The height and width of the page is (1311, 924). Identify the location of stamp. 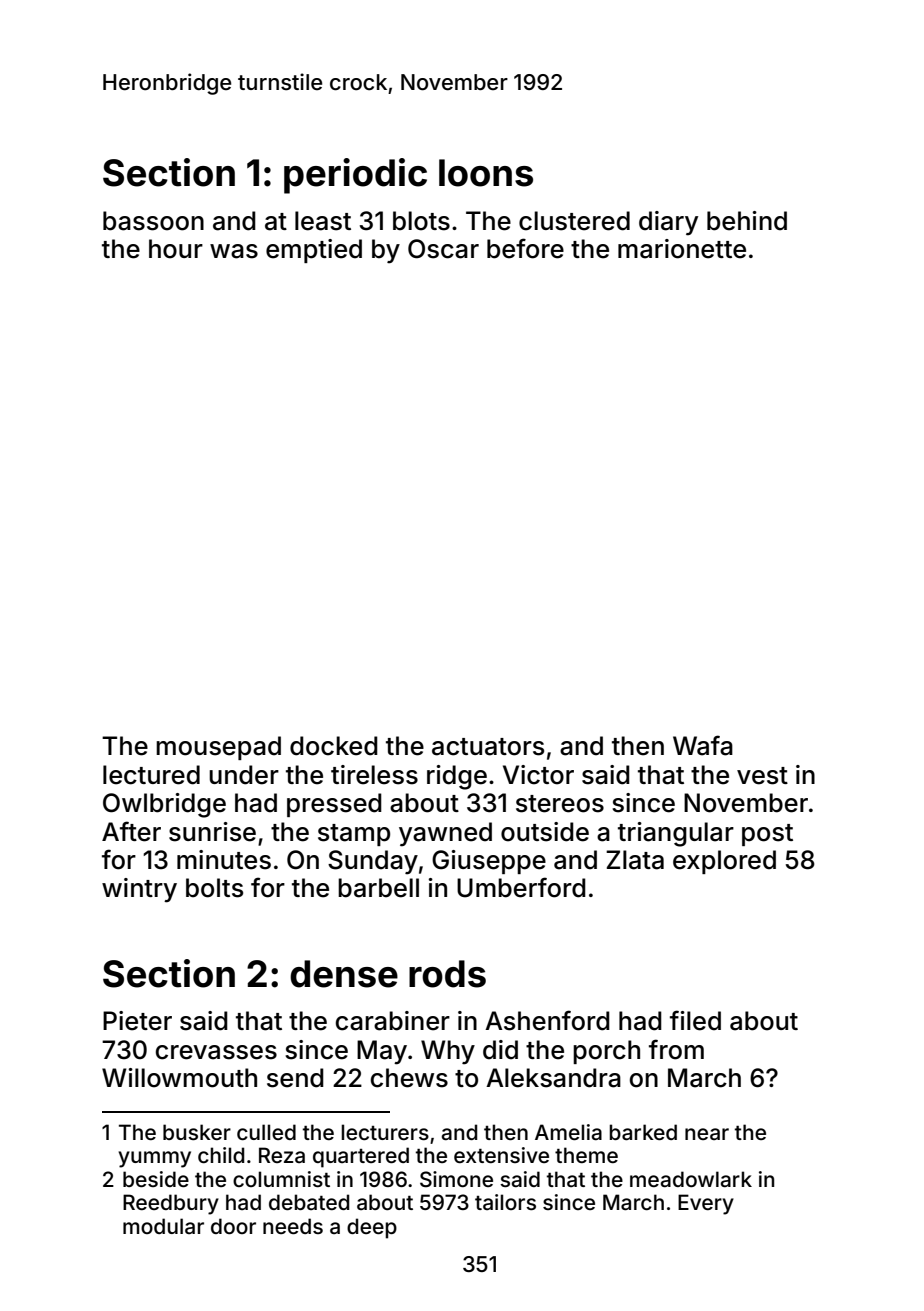
(354, 835).
